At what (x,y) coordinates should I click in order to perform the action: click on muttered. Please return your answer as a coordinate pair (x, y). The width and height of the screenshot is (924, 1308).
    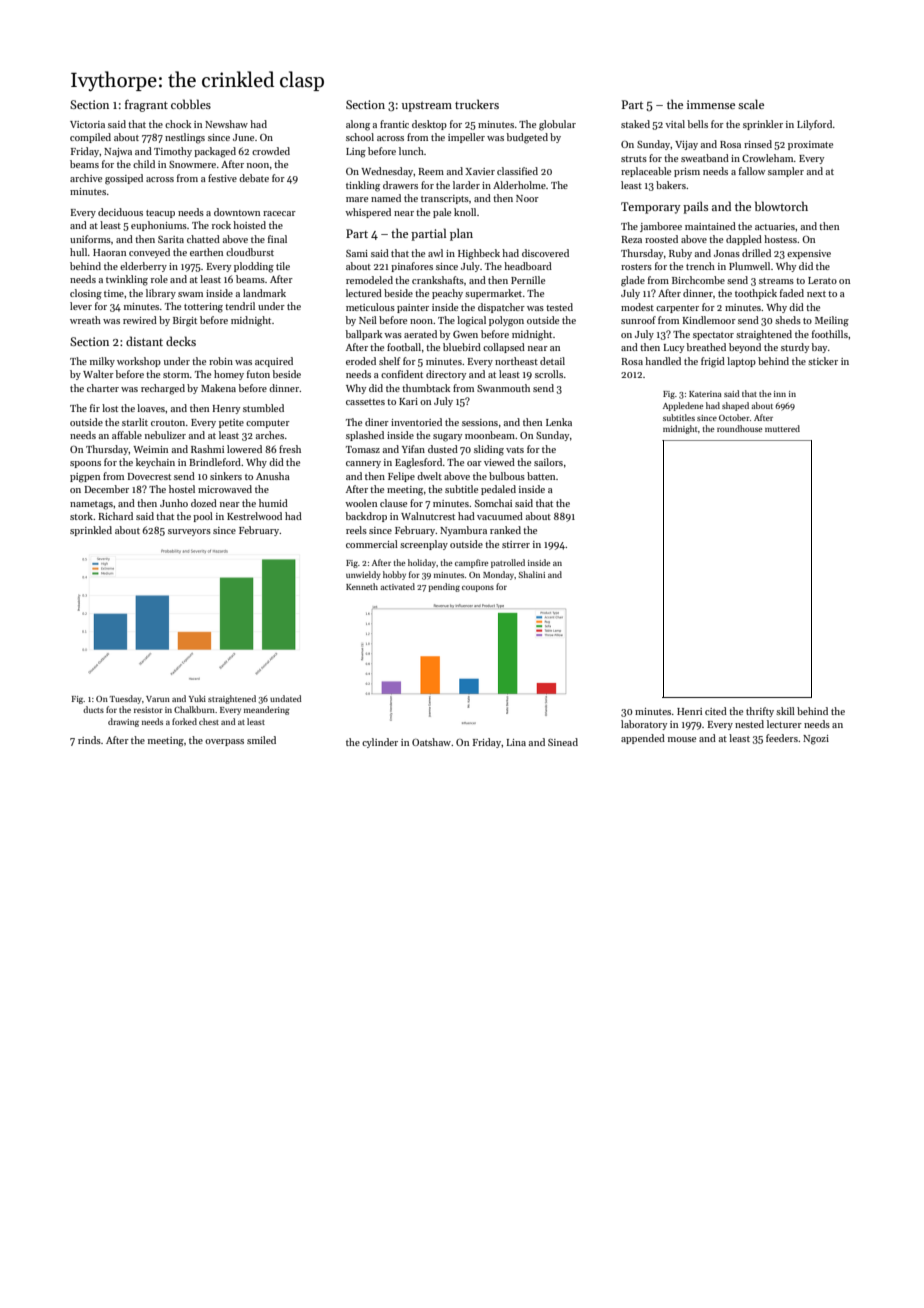
    Looking at the image, I should click on (782, 428).
